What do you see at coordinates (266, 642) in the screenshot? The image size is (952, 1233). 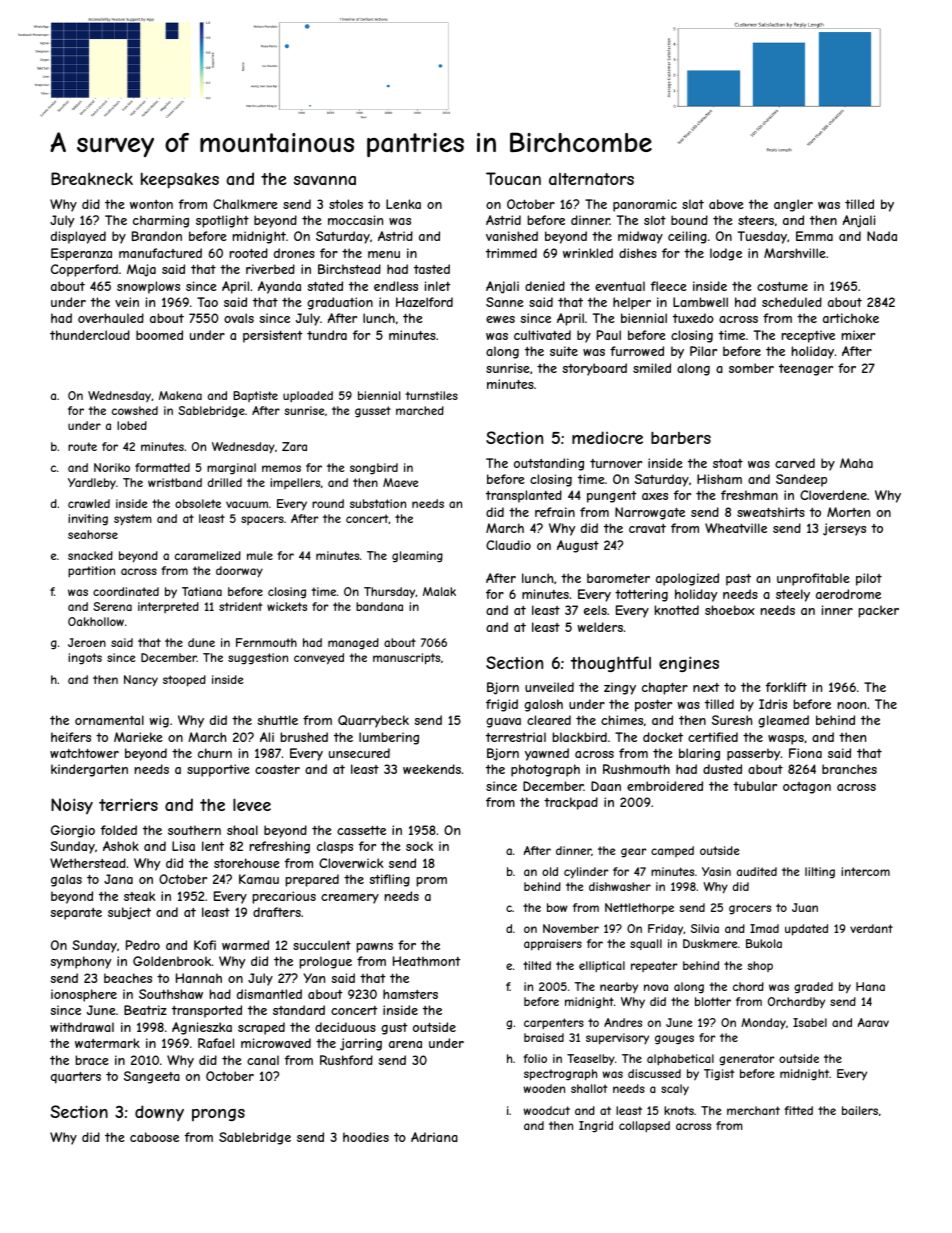 I see `Fernmouth` at bounding box center [266, 642].
